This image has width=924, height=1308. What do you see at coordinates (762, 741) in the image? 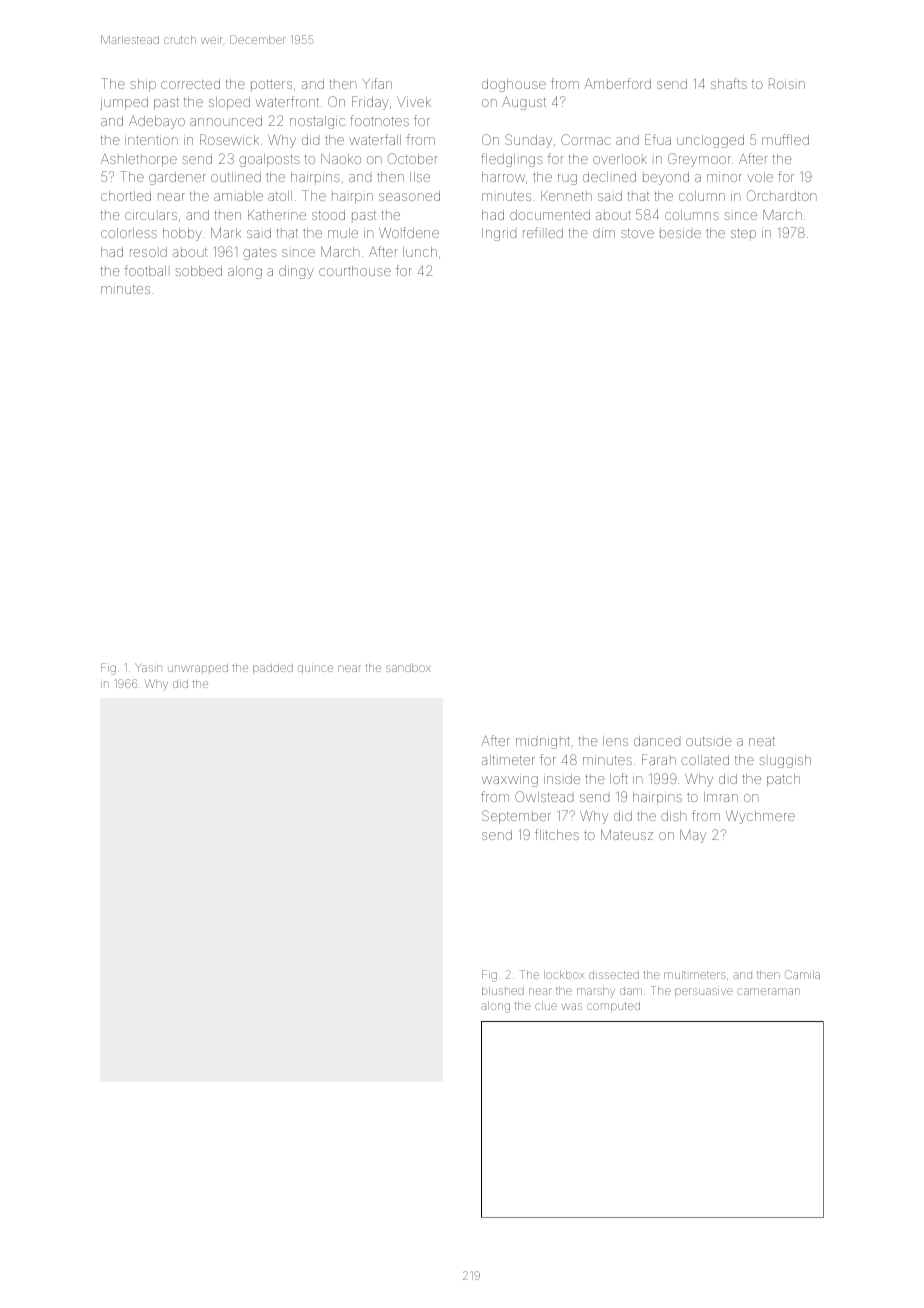
I see `neat` at bounding box center [762, 741].
